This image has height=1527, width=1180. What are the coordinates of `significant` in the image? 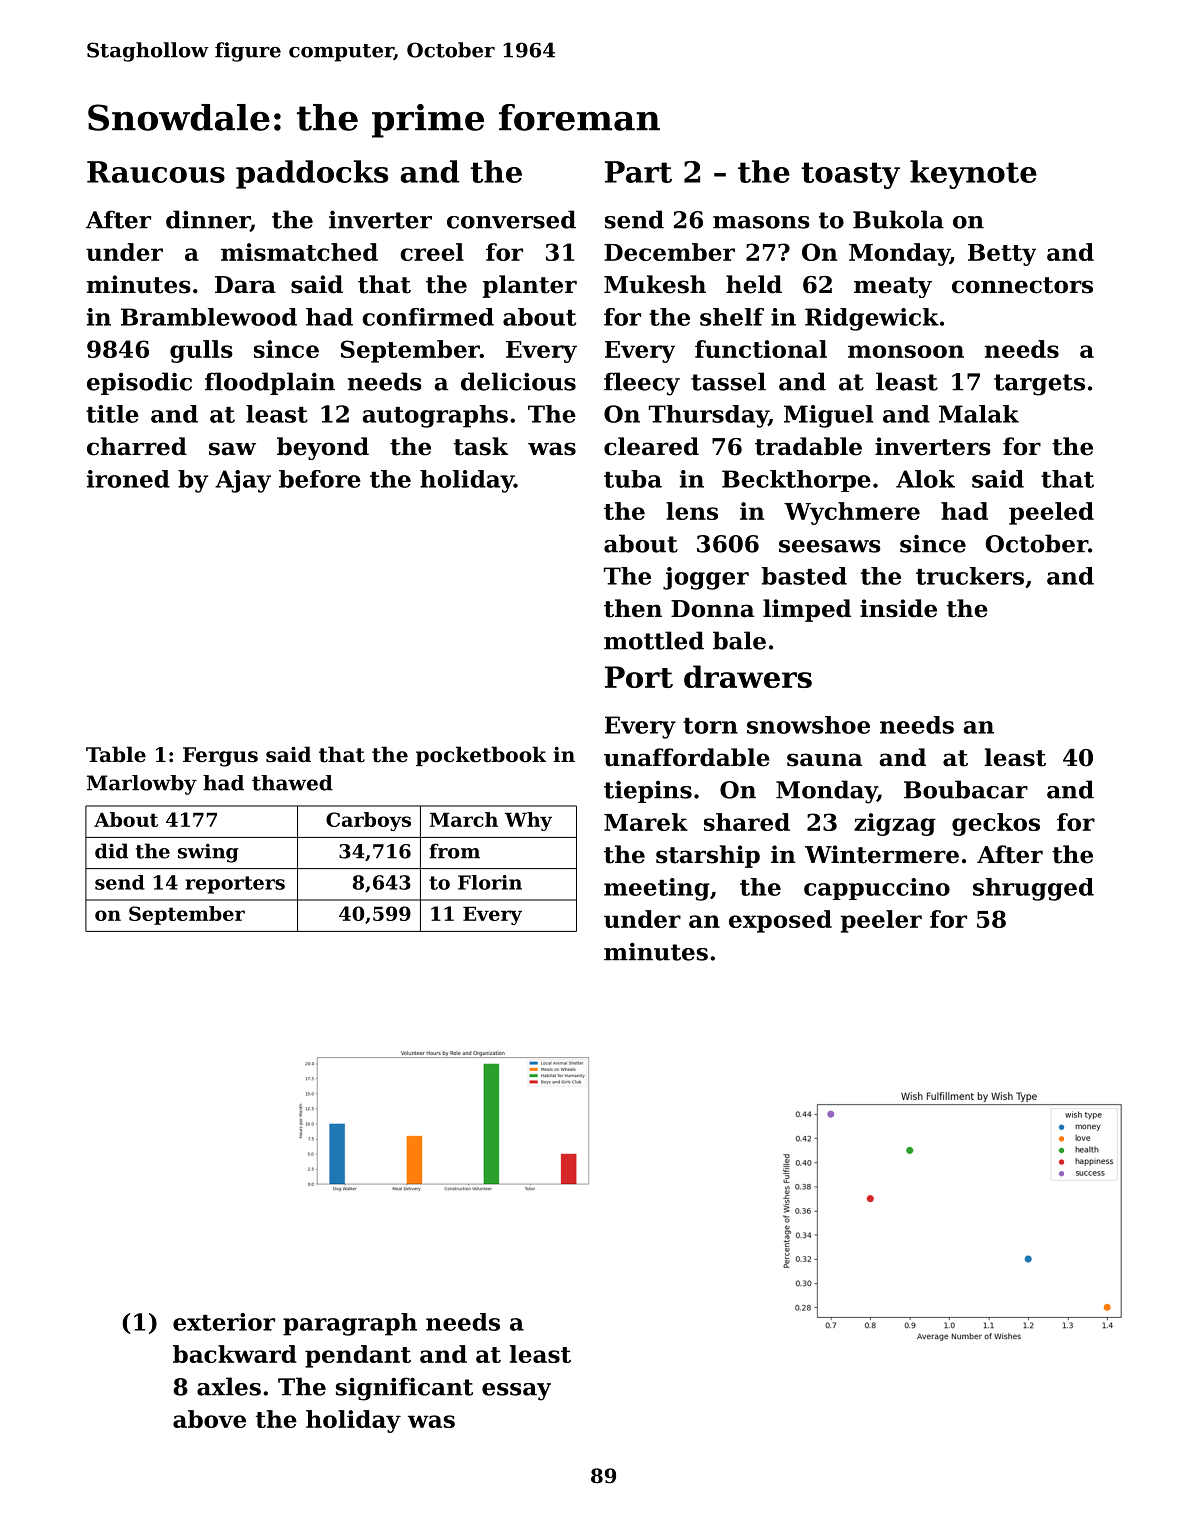 It's located at (404, 1389).
